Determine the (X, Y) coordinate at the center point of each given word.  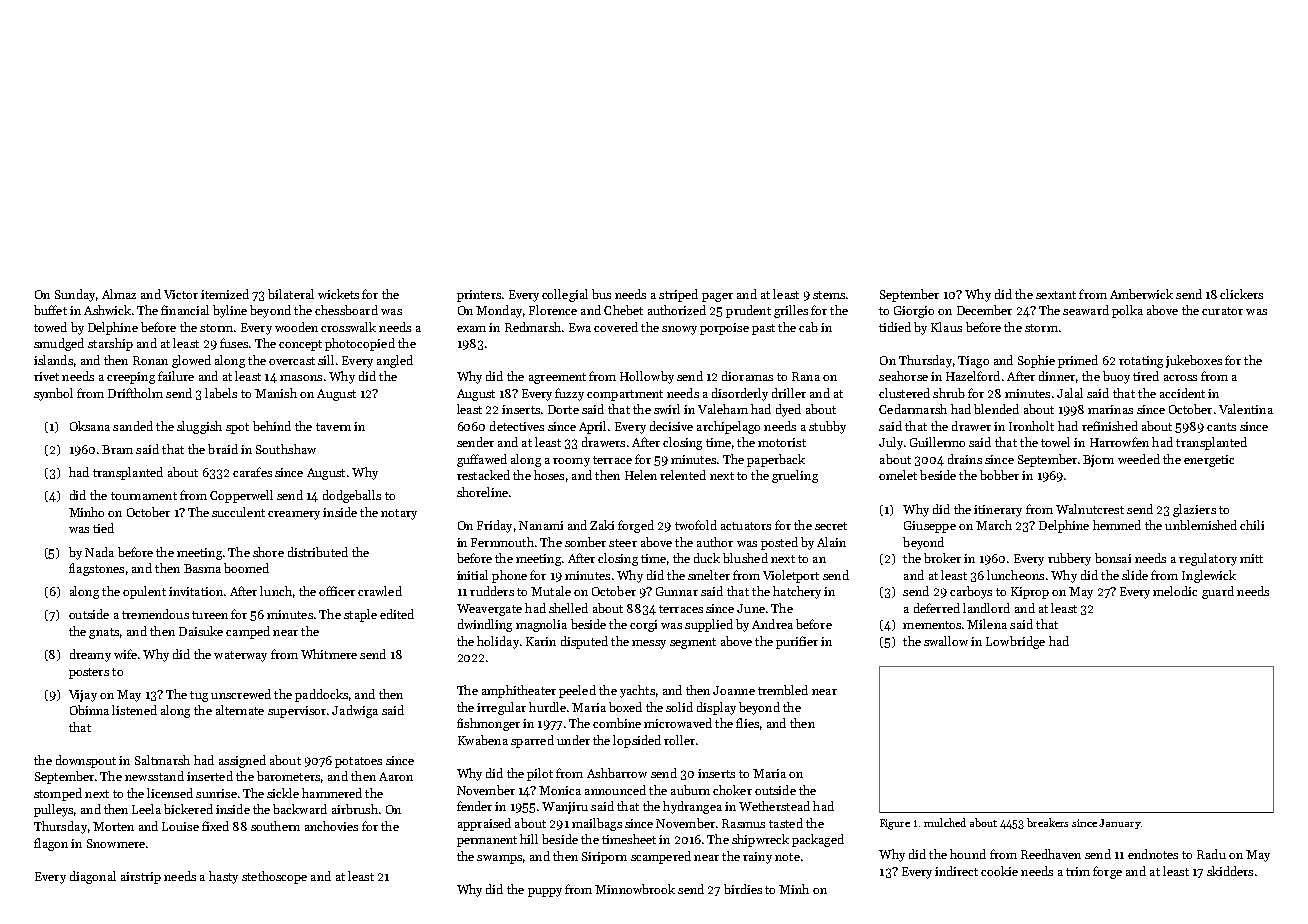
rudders (492, 591)
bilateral (291, 294)
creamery (294, 515)
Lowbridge (1015, 642)
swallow (946, 641)
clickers (1241, 294)
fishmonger (488, 724)
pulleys (53, 810)
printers (479, 296)
